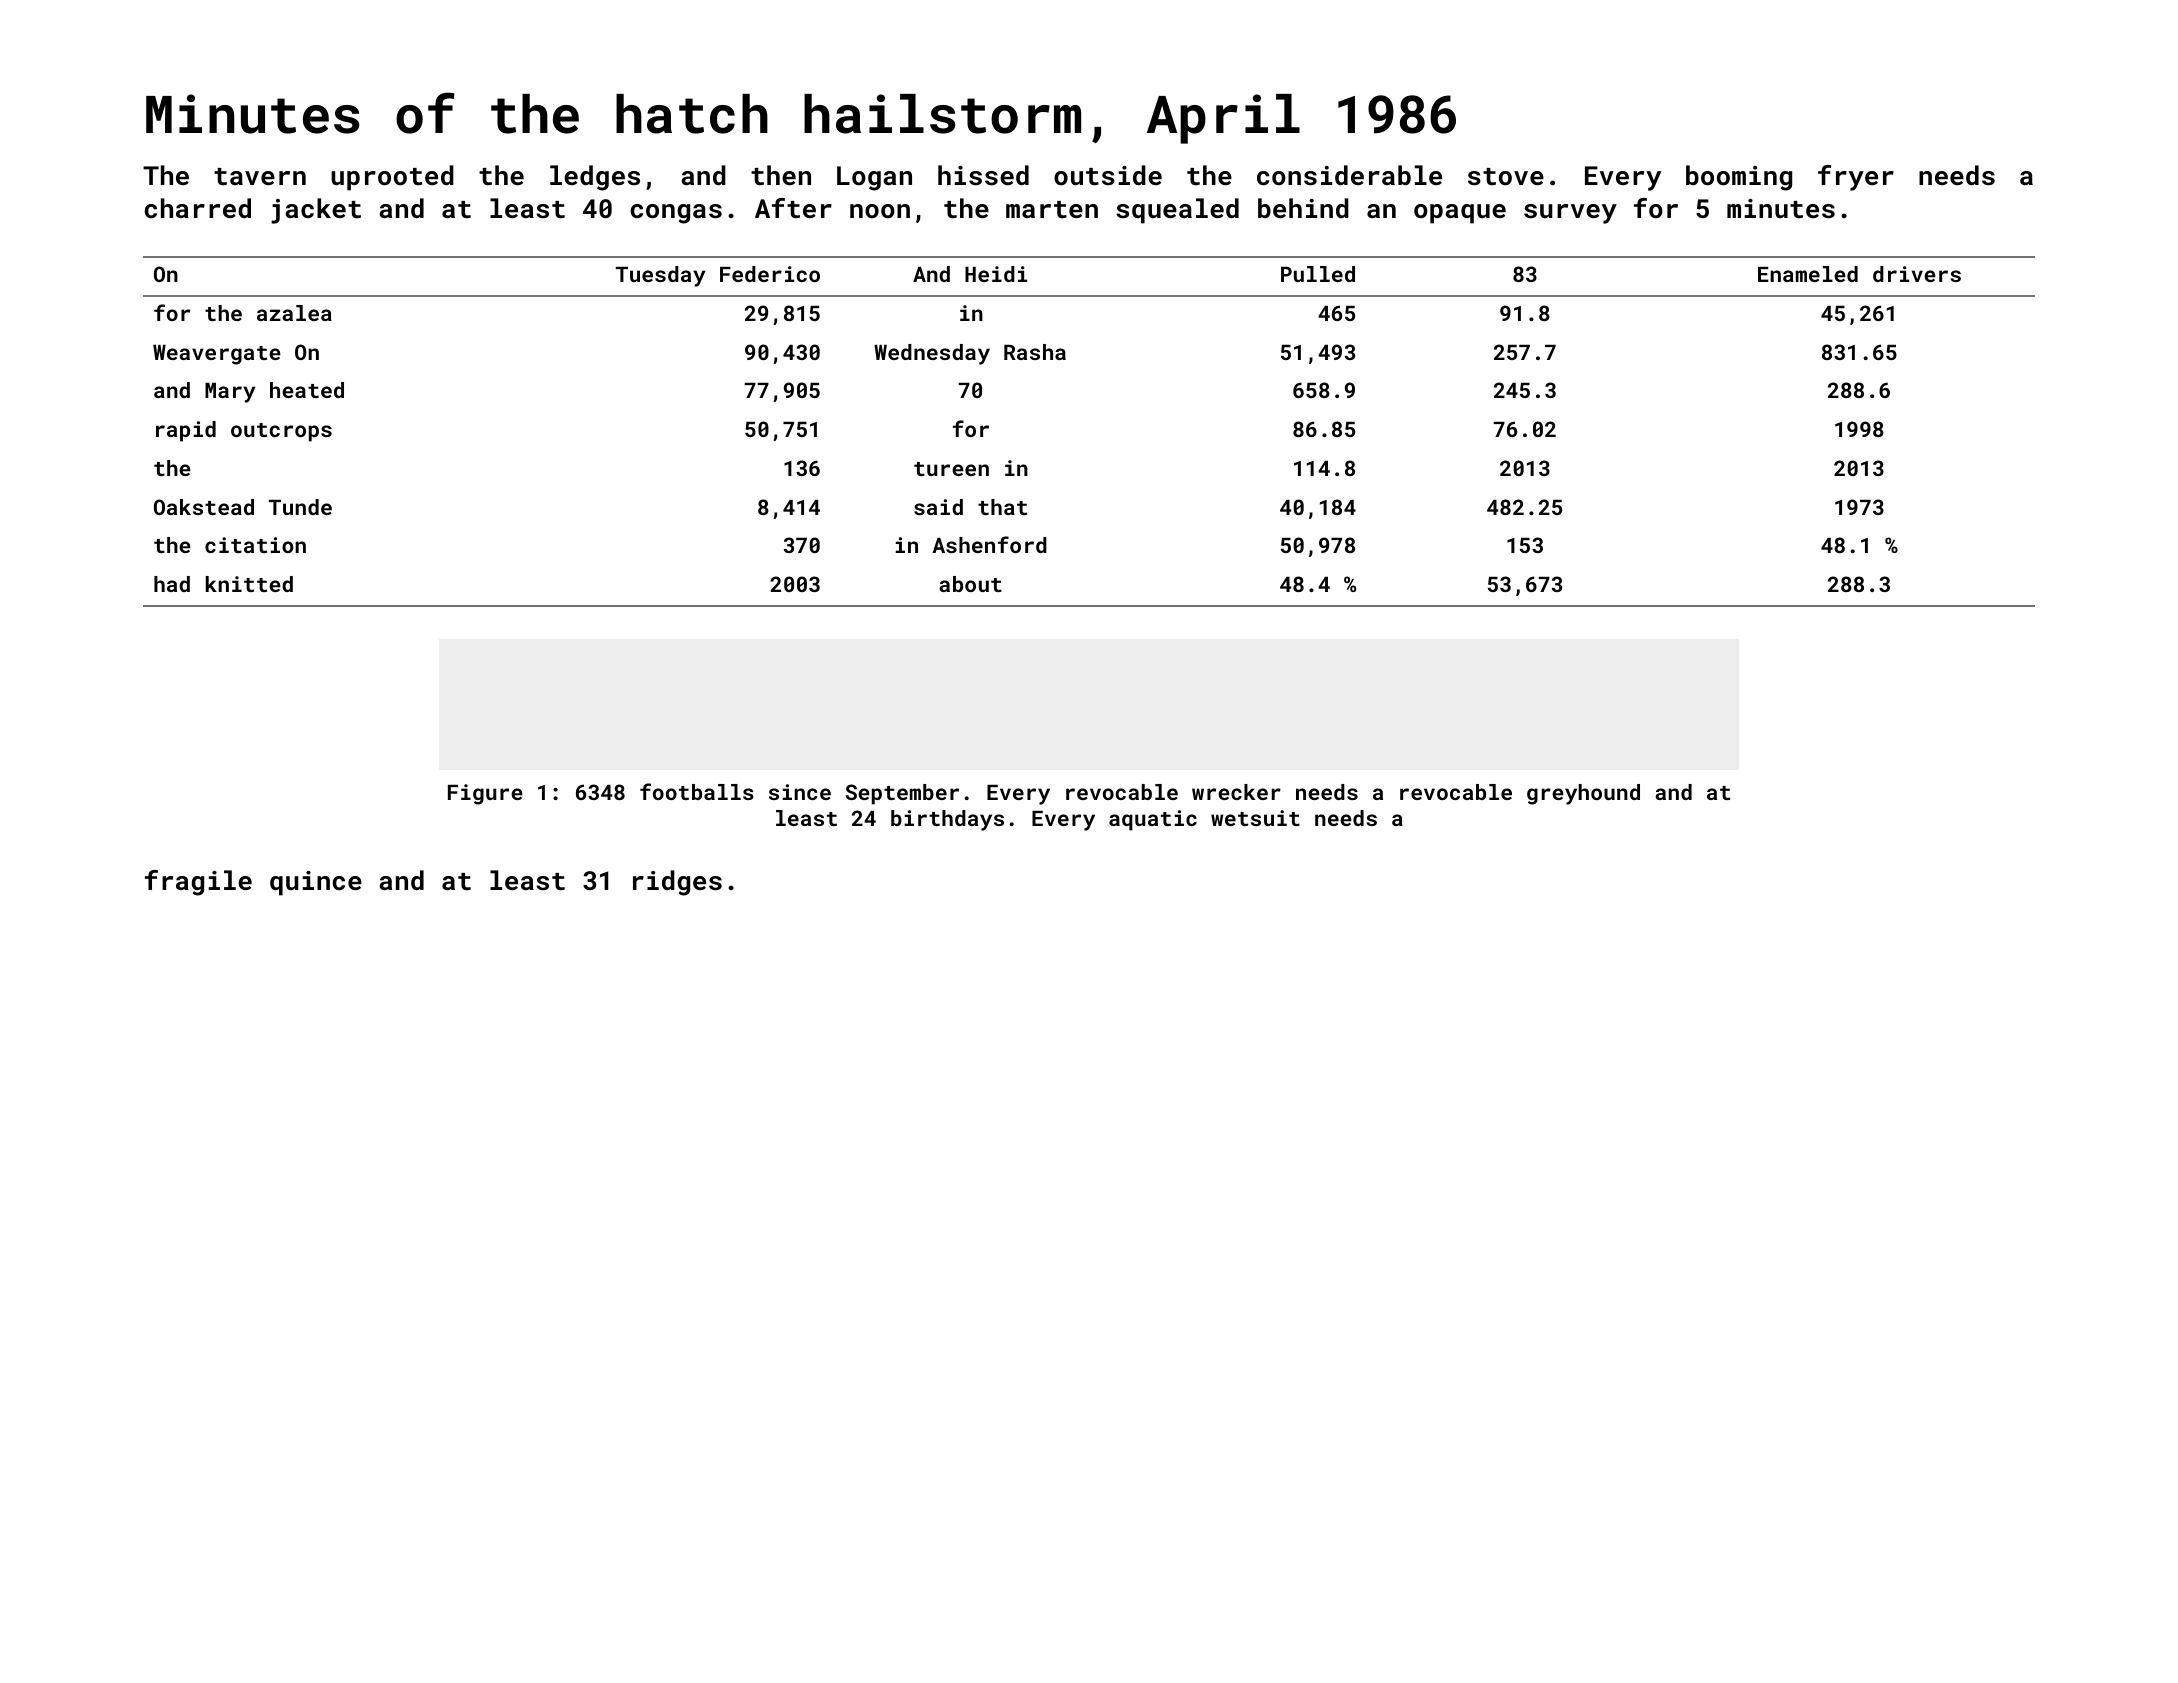  I want to click on then, so click(781, 175).
